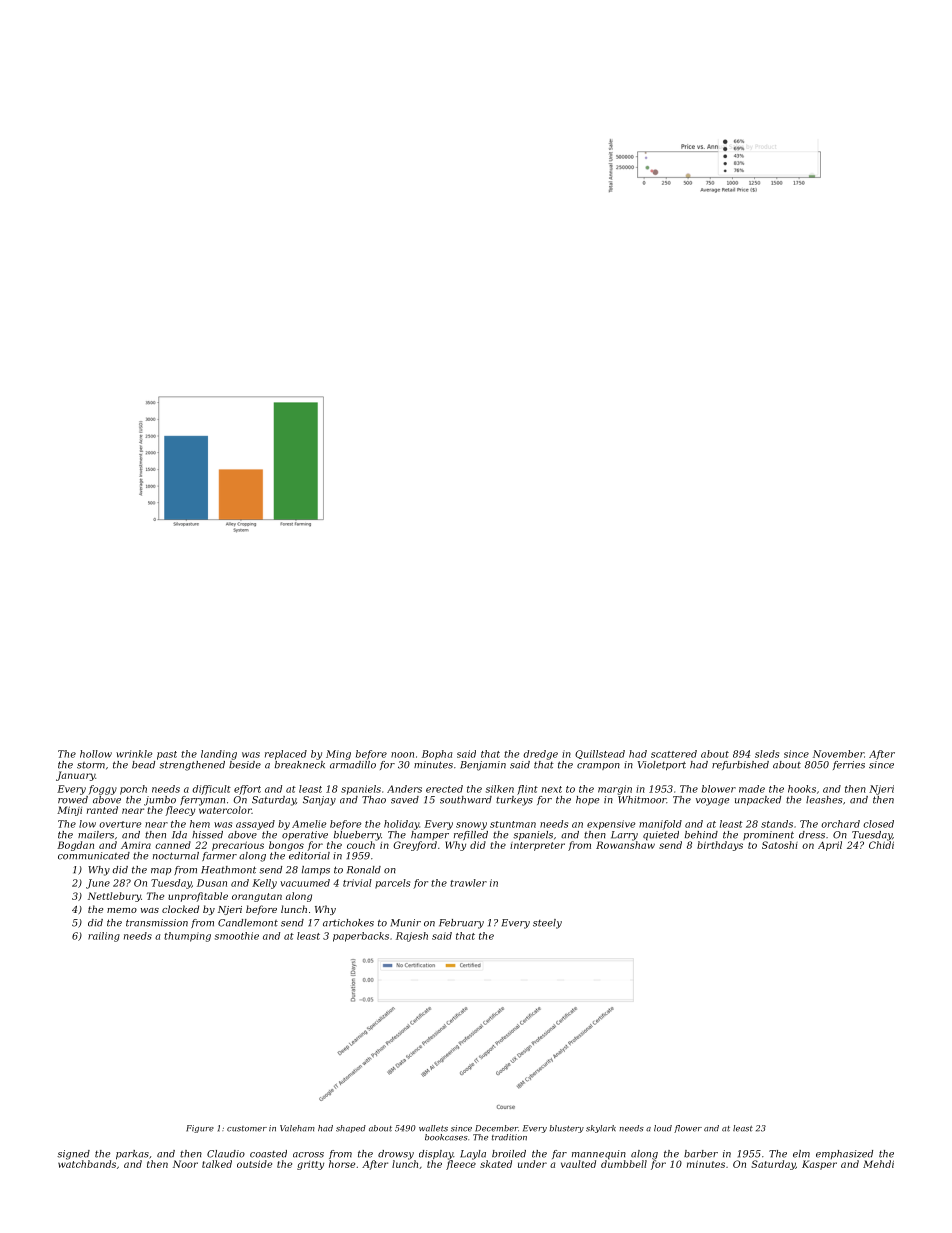 The image size is (952, 1233). What do you see at coordinates (878, 1164) in the document?
I see `Mehdi` at bounding box center [878, 1164].
